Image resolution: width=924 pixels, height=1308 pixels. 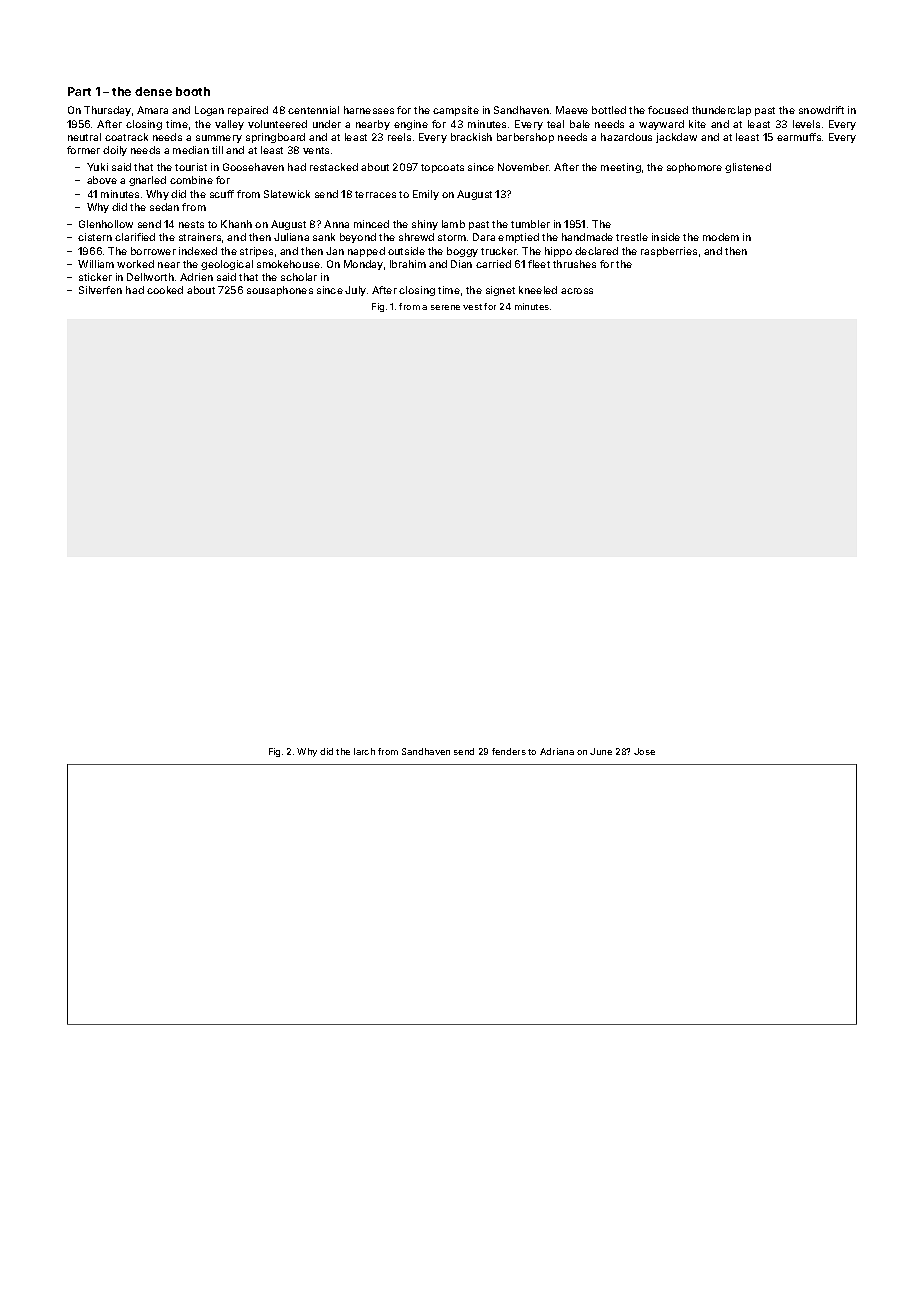 What do you see at coordinates (100, 290) in the page?
I see `Silverfen` at bounding box center [100, 290].
